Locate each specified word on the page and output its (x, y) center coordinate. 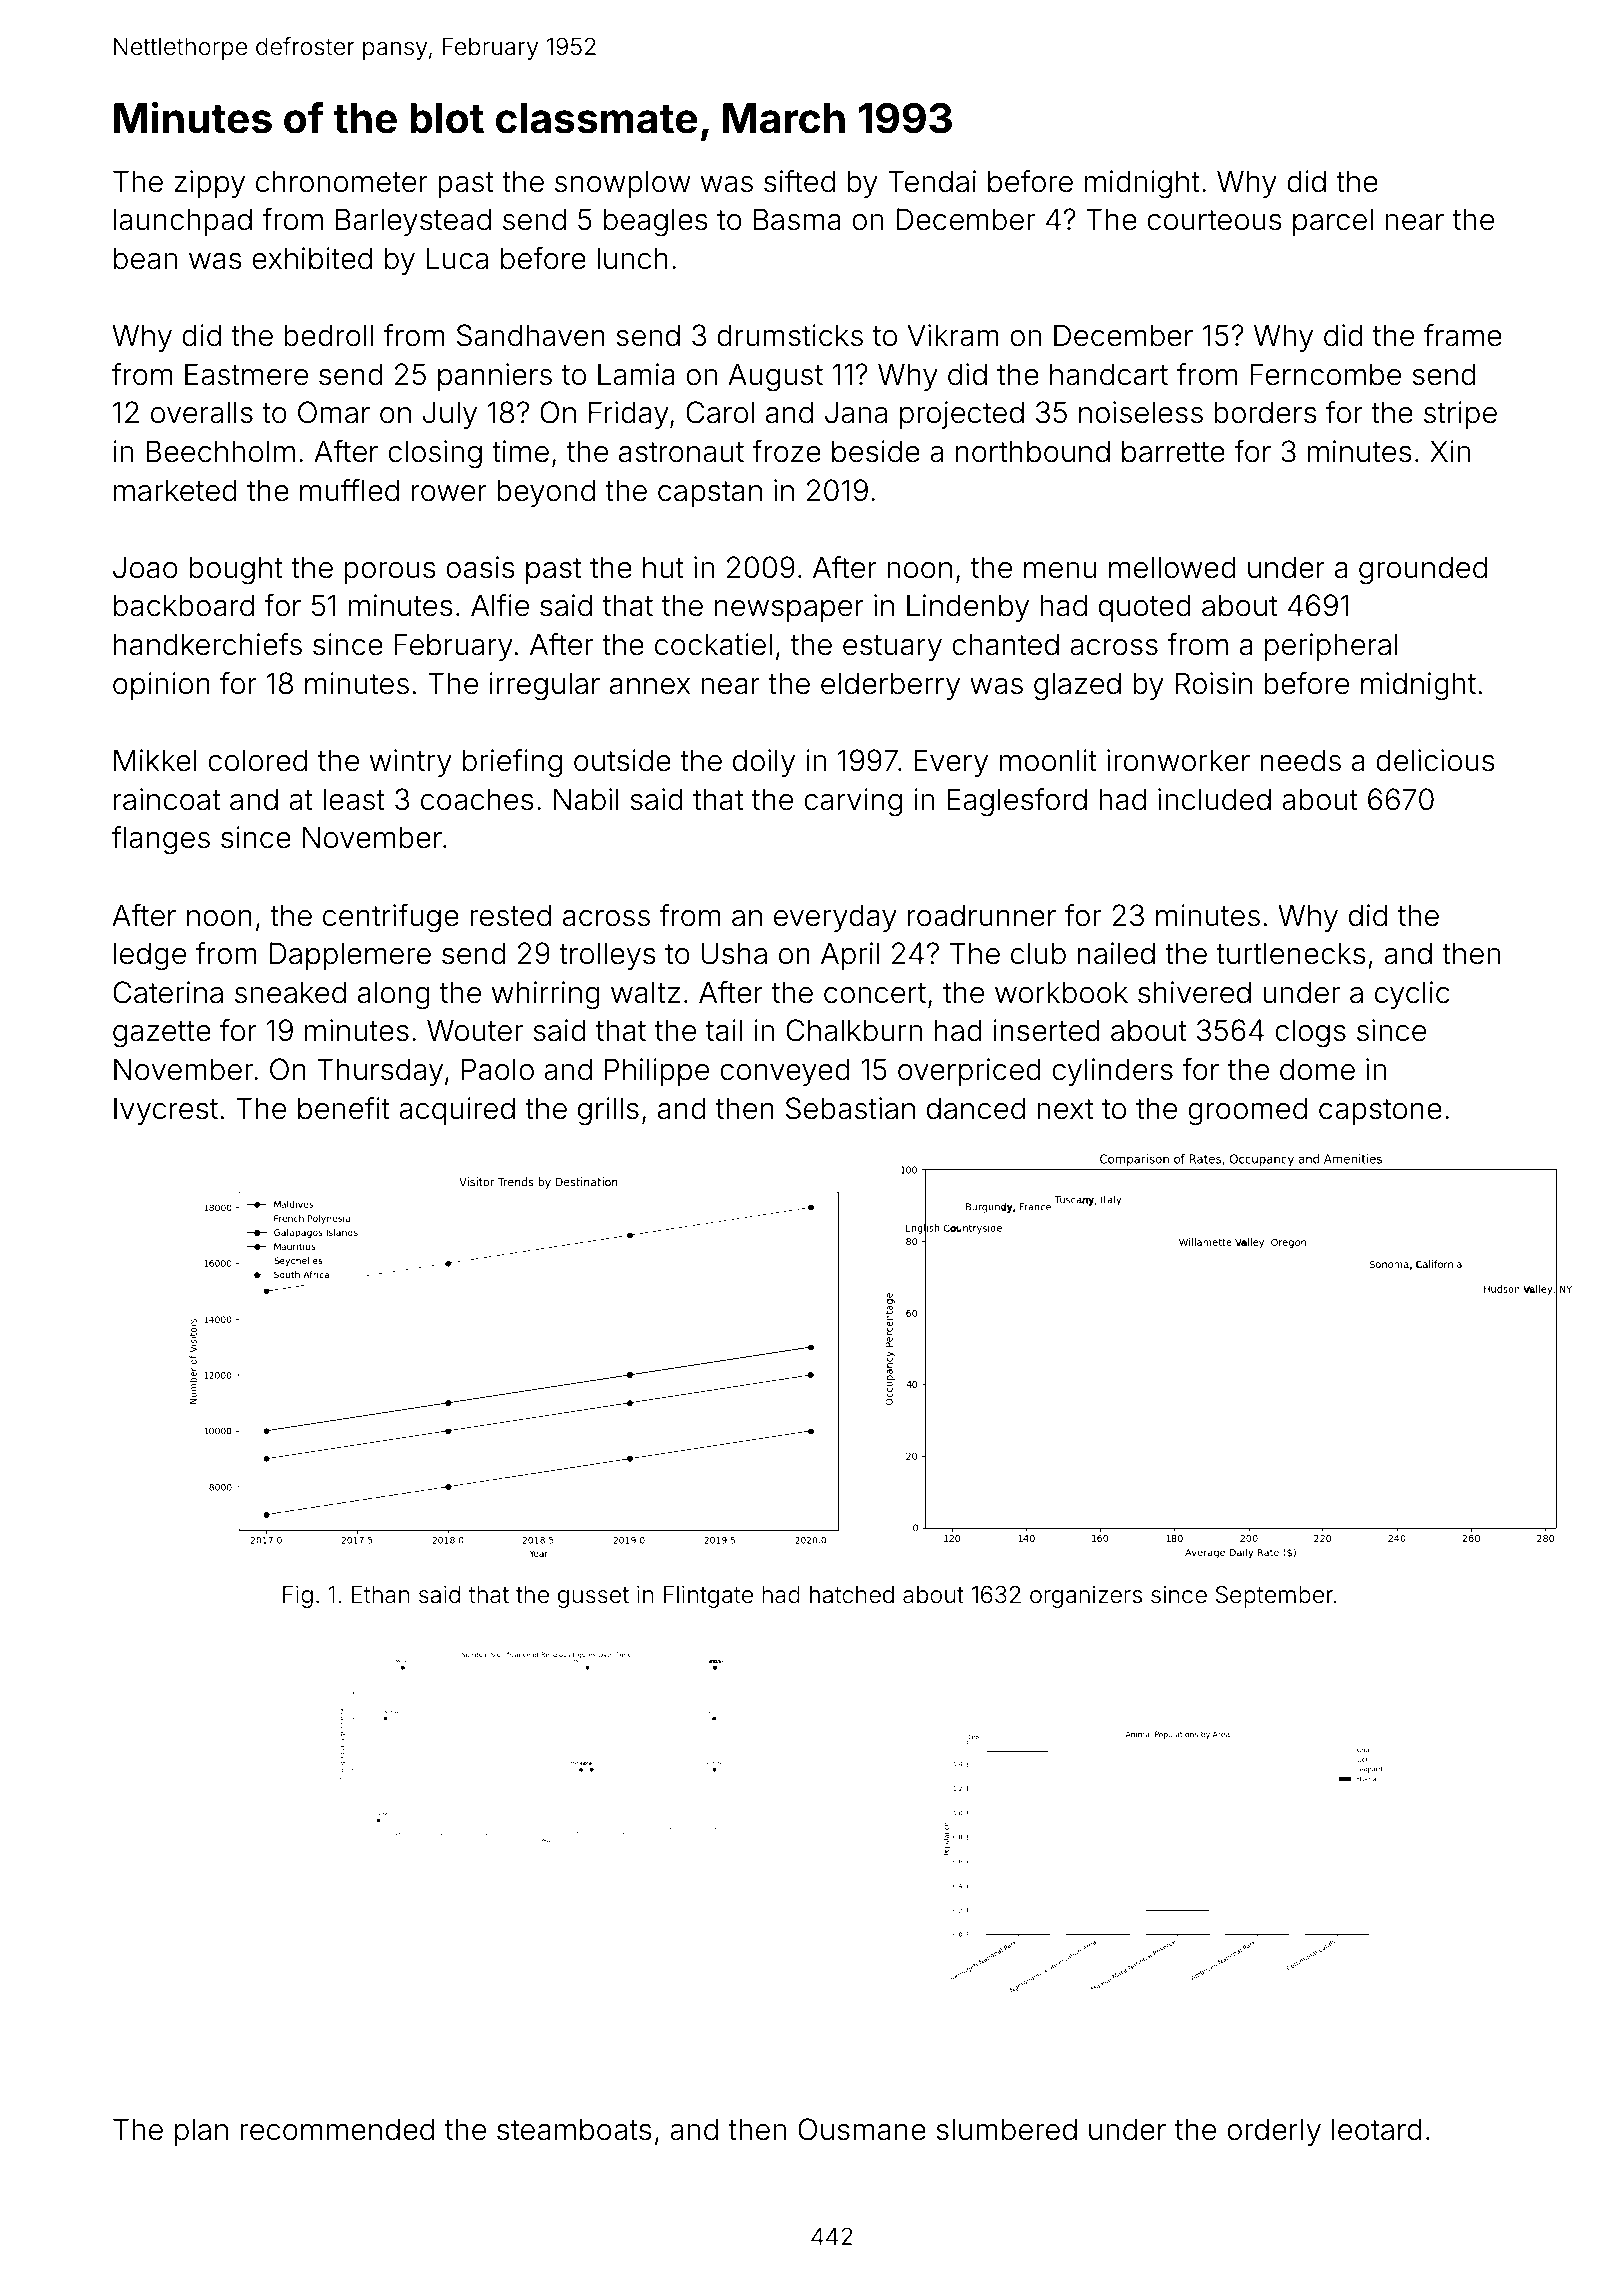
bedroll (328, 335)
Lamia (636, 374)
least (354, 799)
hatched (852, 1595)
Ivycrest (166, 1111)
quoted (1145, 608)
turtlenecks (1290, 953)
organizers (1086, 1597)
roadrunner (982, 915)
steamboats (574, 2129)
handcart (1109, 374)
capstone (1380, 1112)
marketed (175, 490)
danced (976, 1108)
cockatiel (713, 644)
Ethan (380, 1595)
